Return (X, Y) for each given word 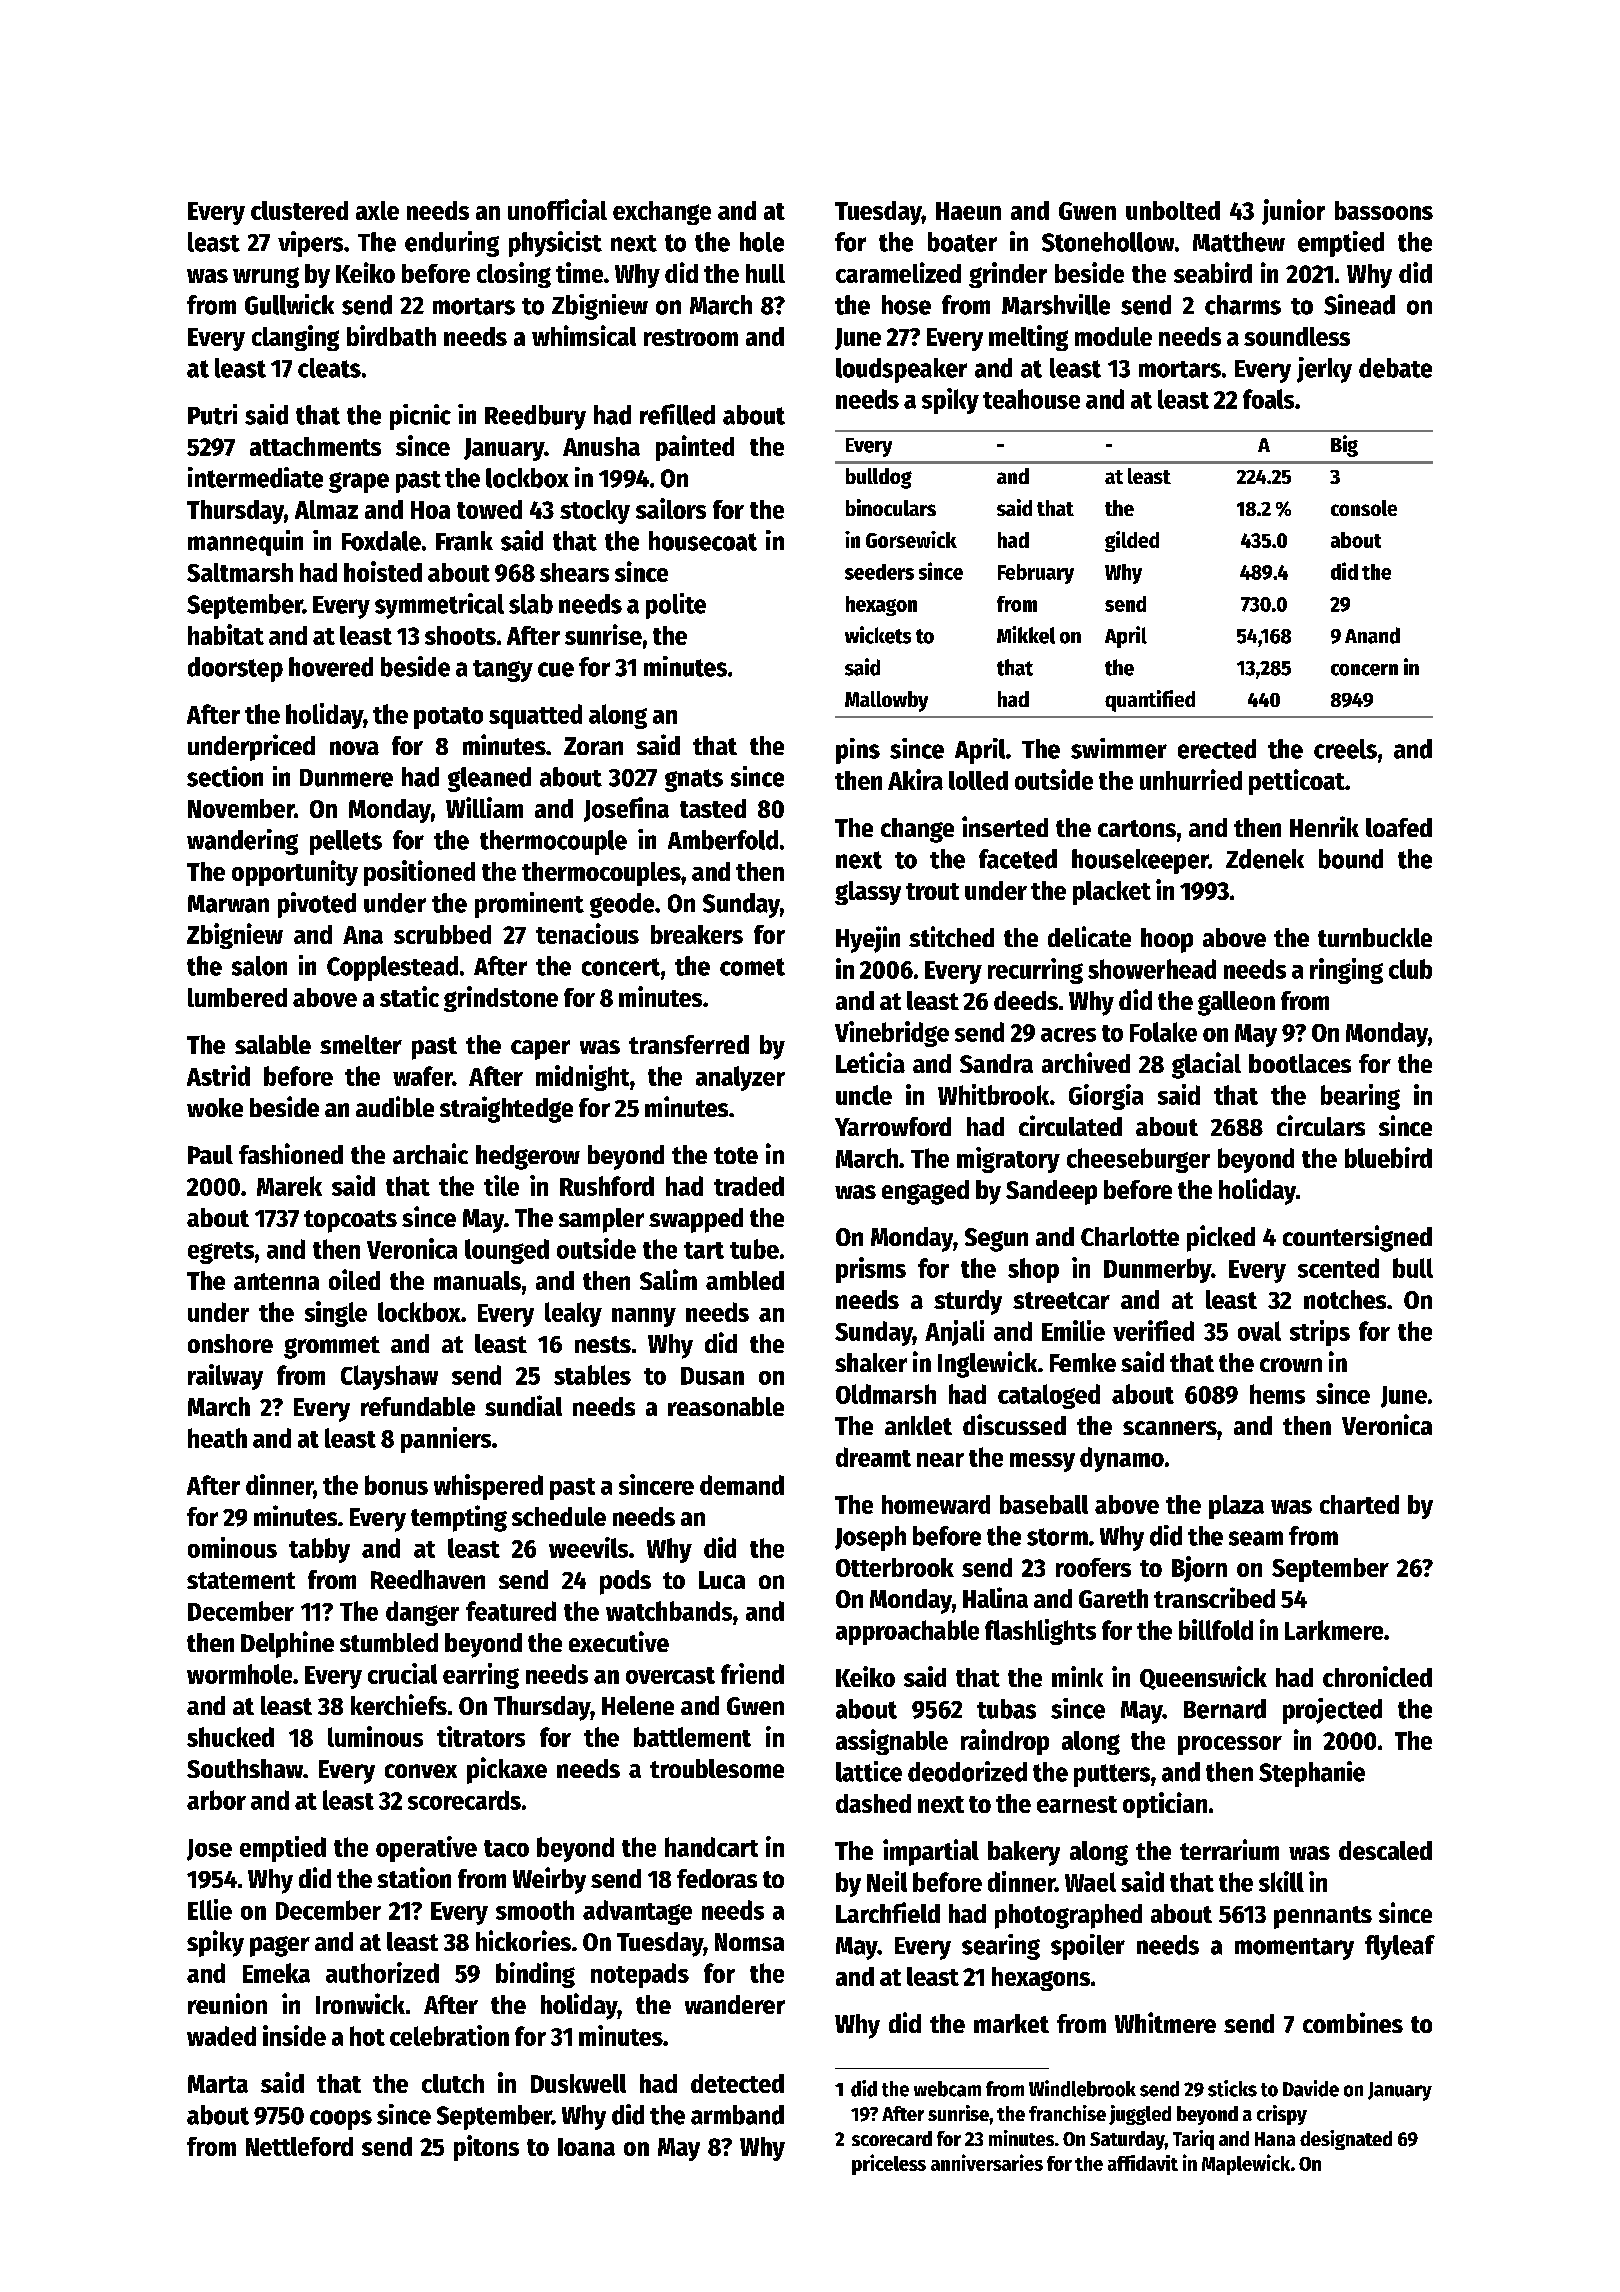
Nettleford (299, 2146)
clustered (299, 210)
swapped (696, 1220)
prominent (529, 905)
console (1364, 508)
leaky (573, 1314)
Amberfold (723, 840)
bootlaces (1300, 1063)
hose (906, 305)
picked (1221, 1238)
